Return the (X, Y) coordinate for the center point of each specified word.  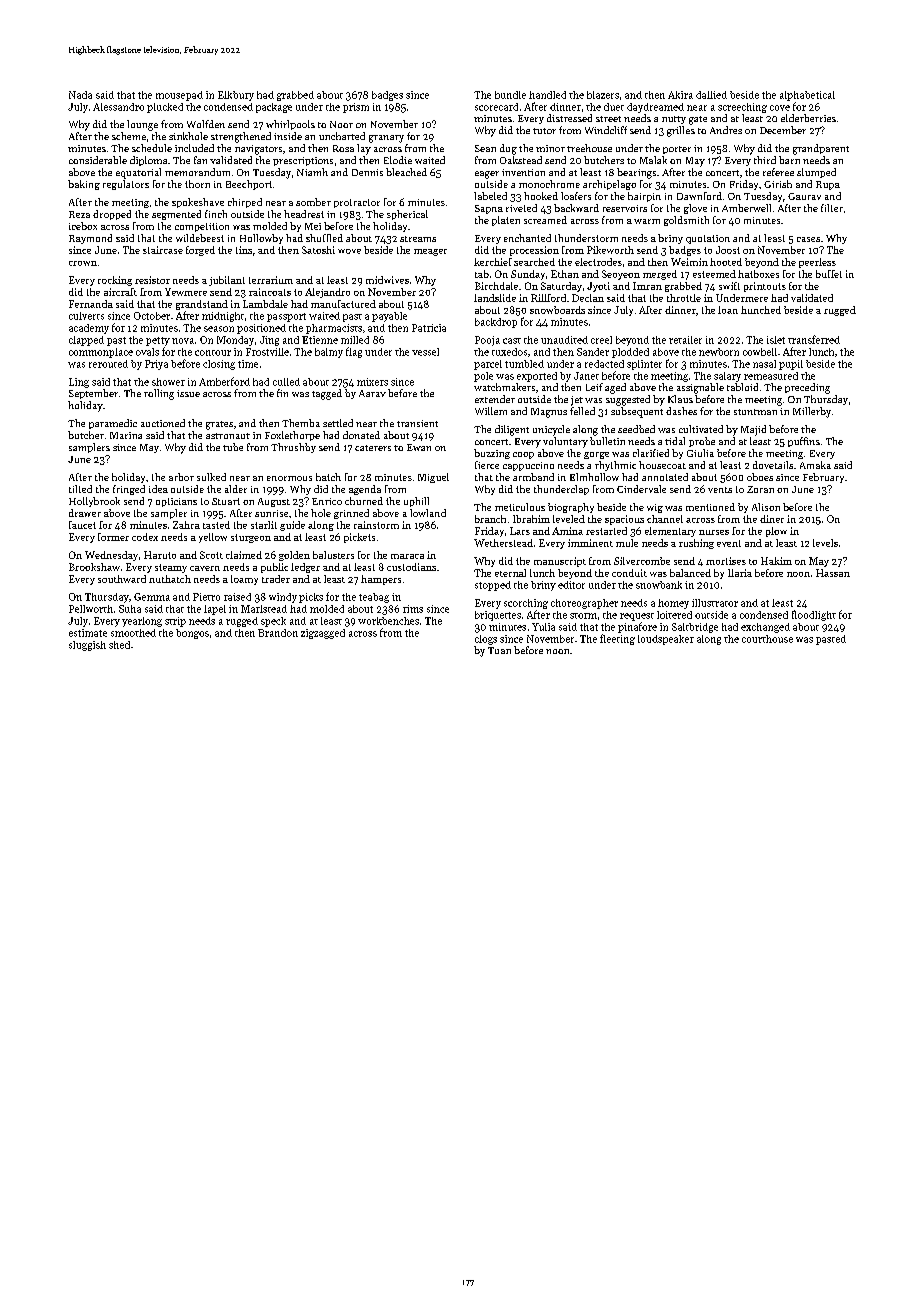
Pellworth (91, 609)
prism (356, 108)
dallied (711, 95)
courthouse (767, 639)
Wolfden (206, 124)
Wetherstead (503, 543)
